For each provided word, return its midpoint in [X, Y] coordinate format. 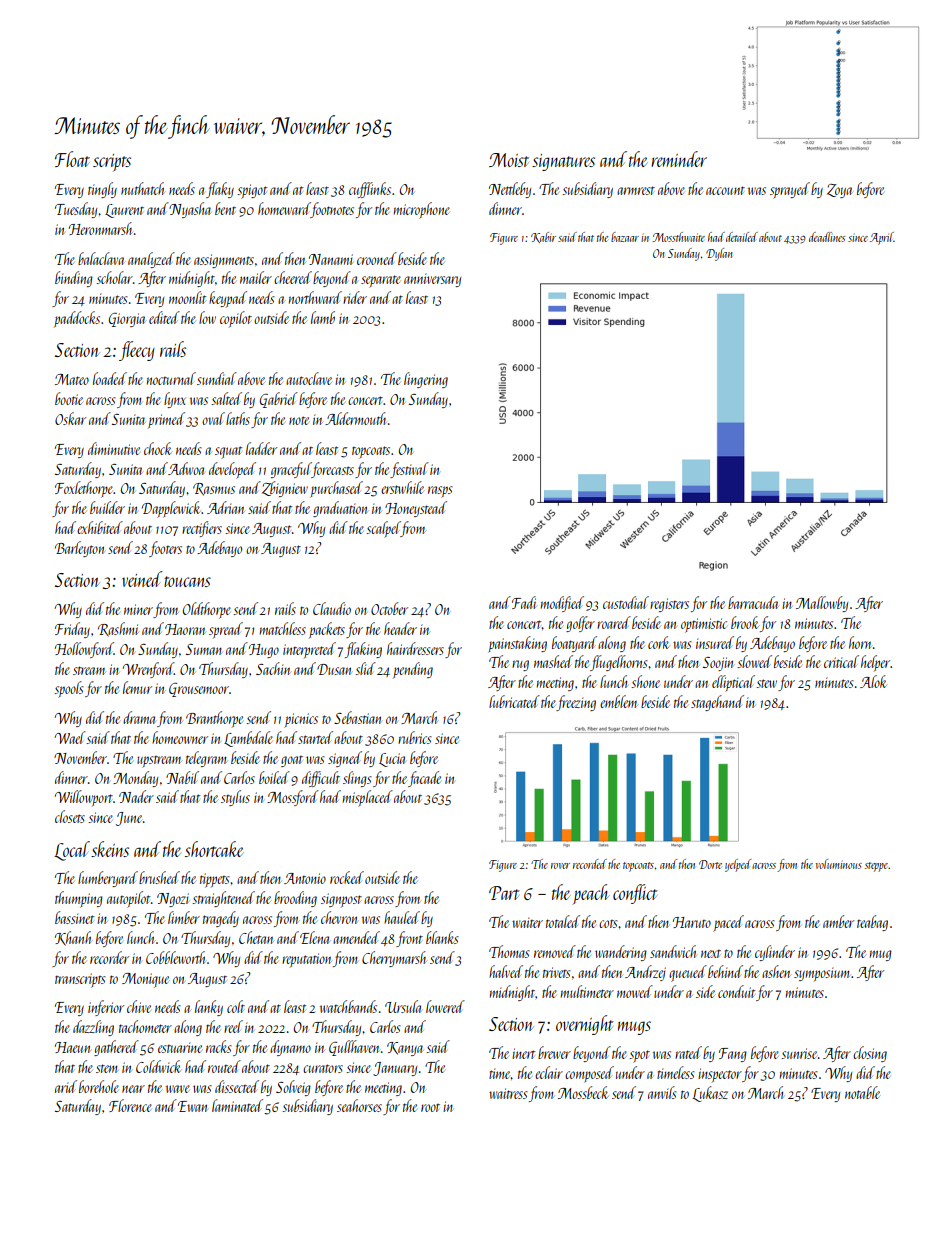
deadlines [827, 237]
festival [409, 470]
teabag [872, 923]
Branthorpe [214, 719]
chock [158, 448]
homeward [284, 210]
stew [766, 683]
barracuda [753, 602]
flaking [363, 650]
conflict [635, 894]
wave [178, 1089]
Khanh [73, 938]
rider [355, 297]
